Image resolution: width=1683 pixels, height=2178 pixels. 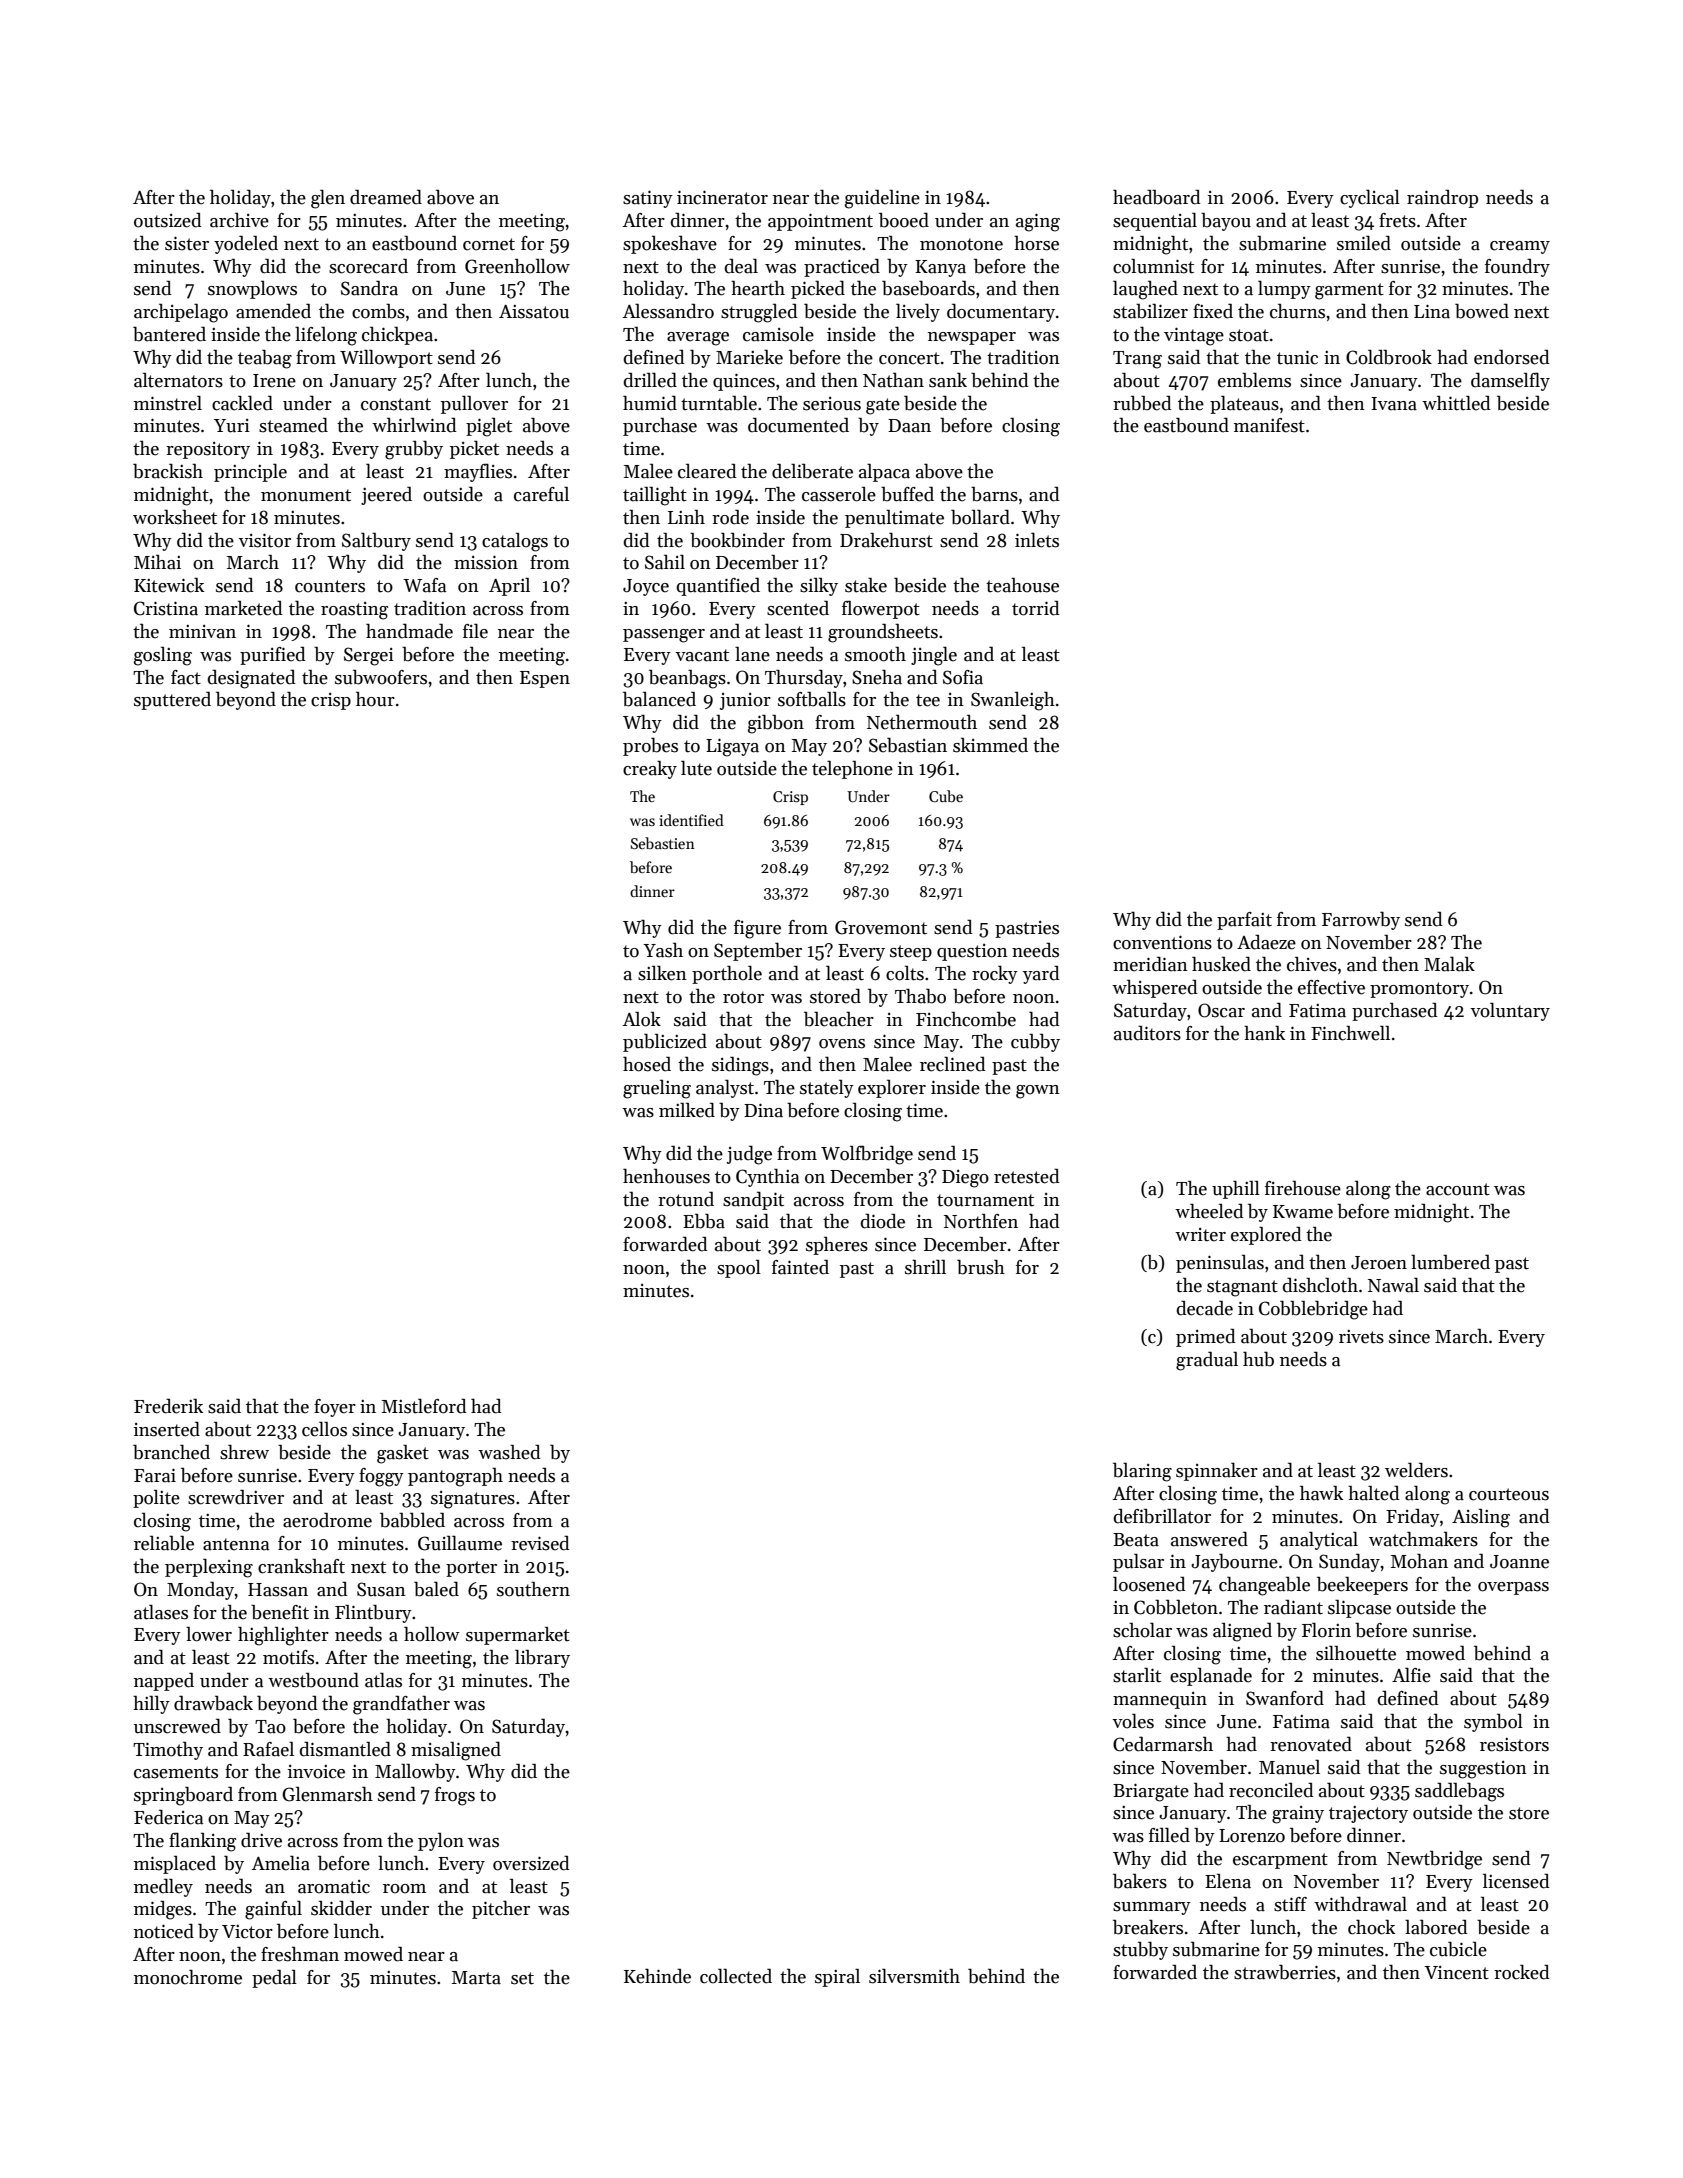 I want to click on baled, so click(x=436, y=1589).
